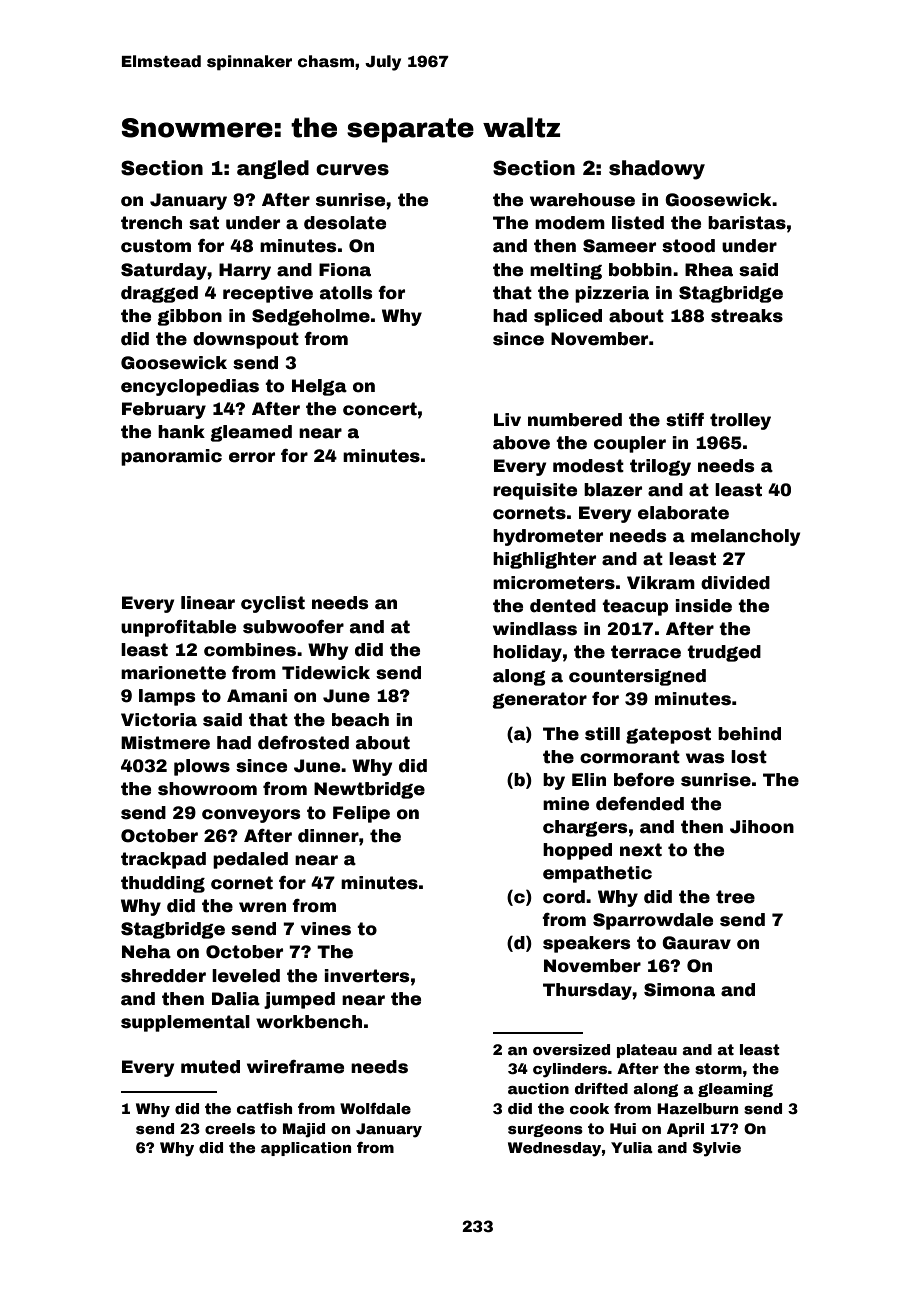  What do you see at coordinates (380, 409) in the page?
I see `concert` at bounding box center [380, 409].
